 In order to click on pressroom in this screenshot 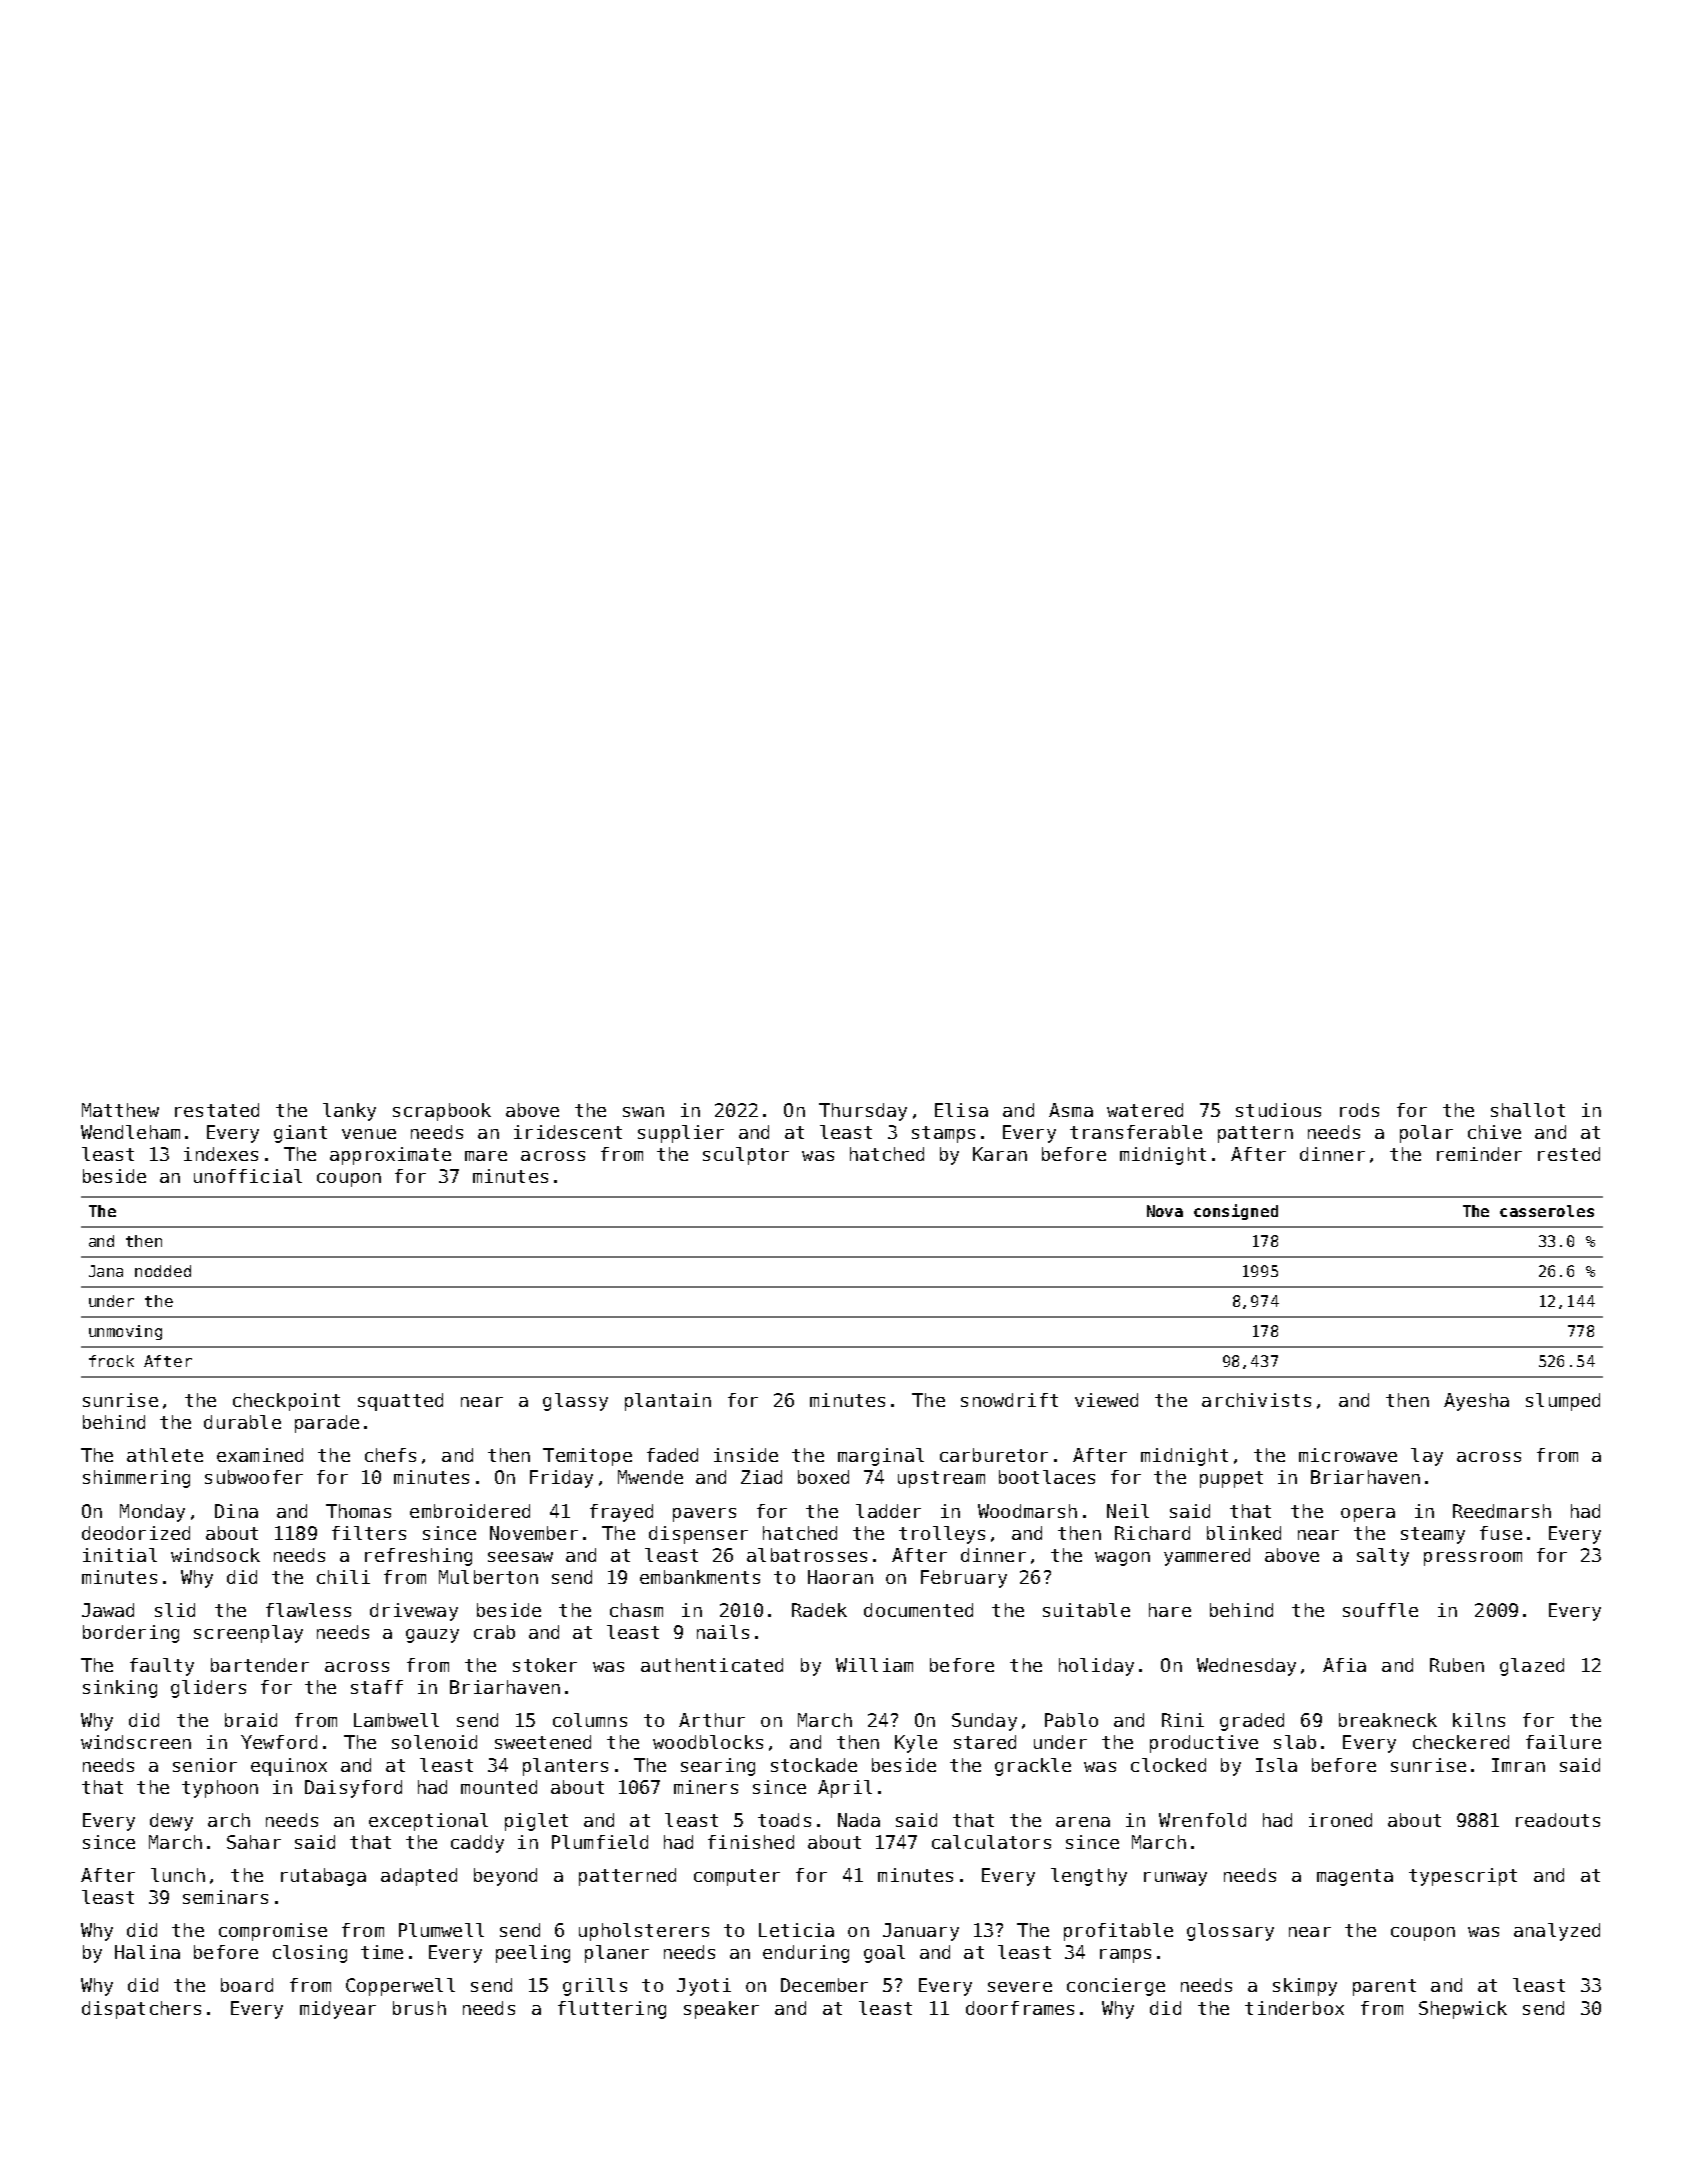, I will do `click(1473, 1559)`.
